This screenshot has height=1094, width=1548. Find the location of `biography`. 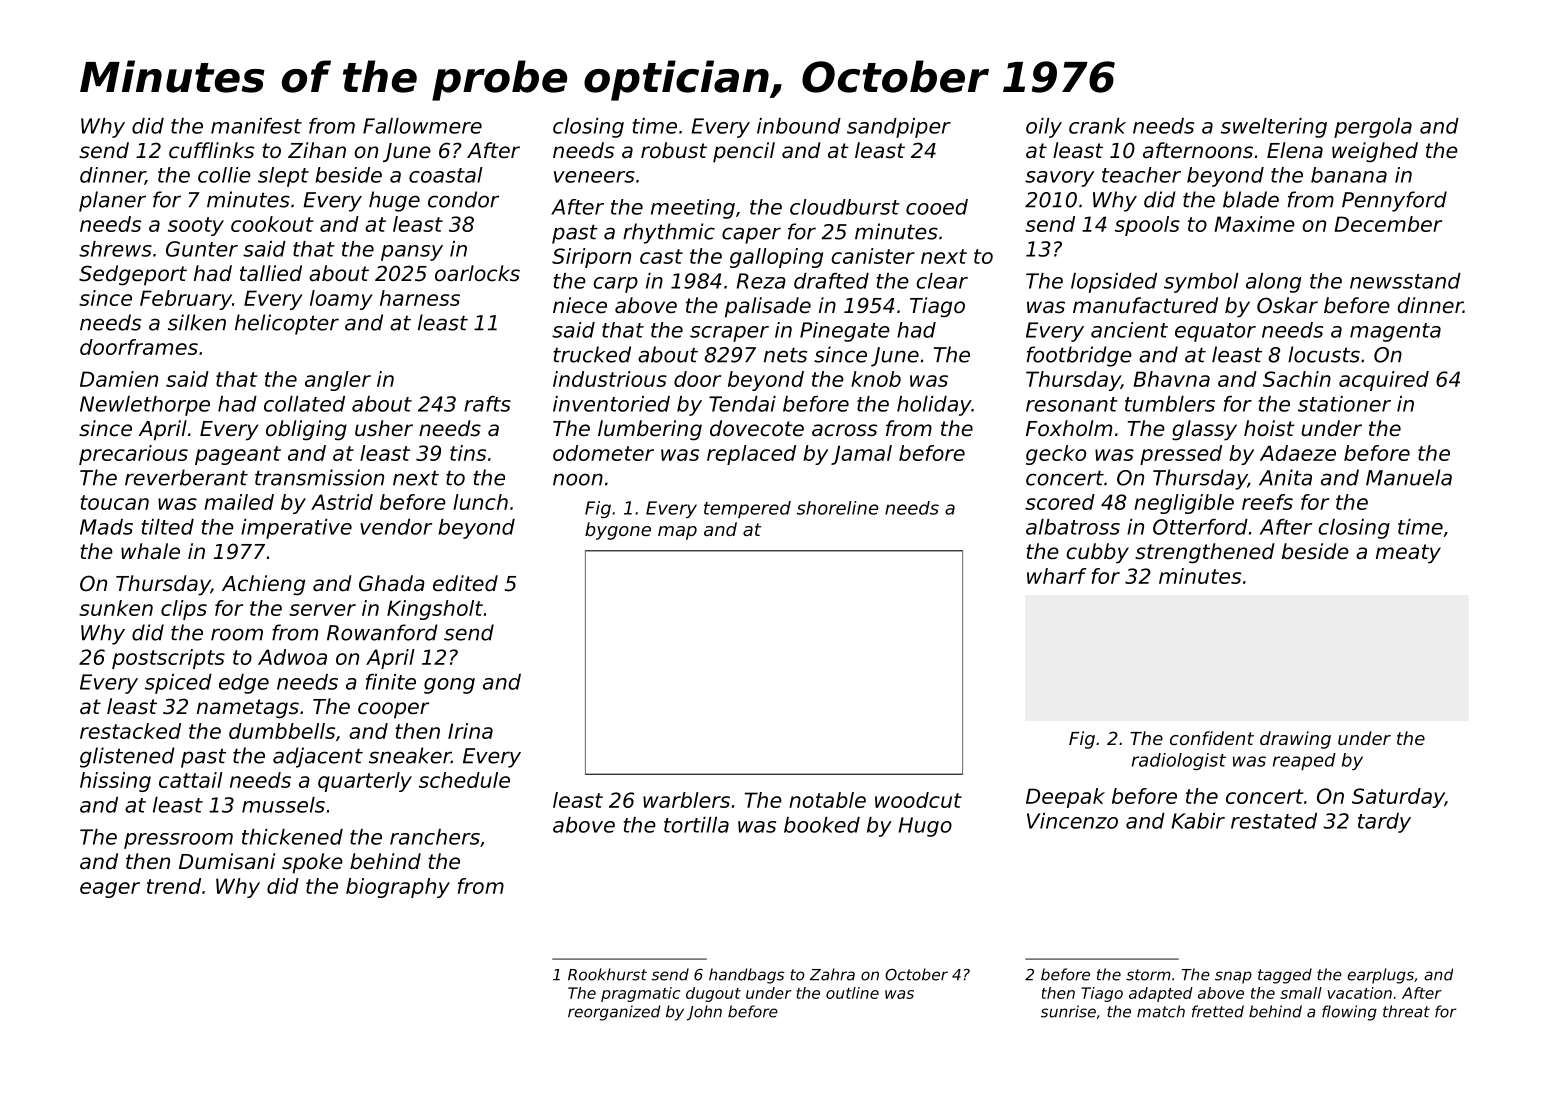

biography is located at coordinates (398, 888).
